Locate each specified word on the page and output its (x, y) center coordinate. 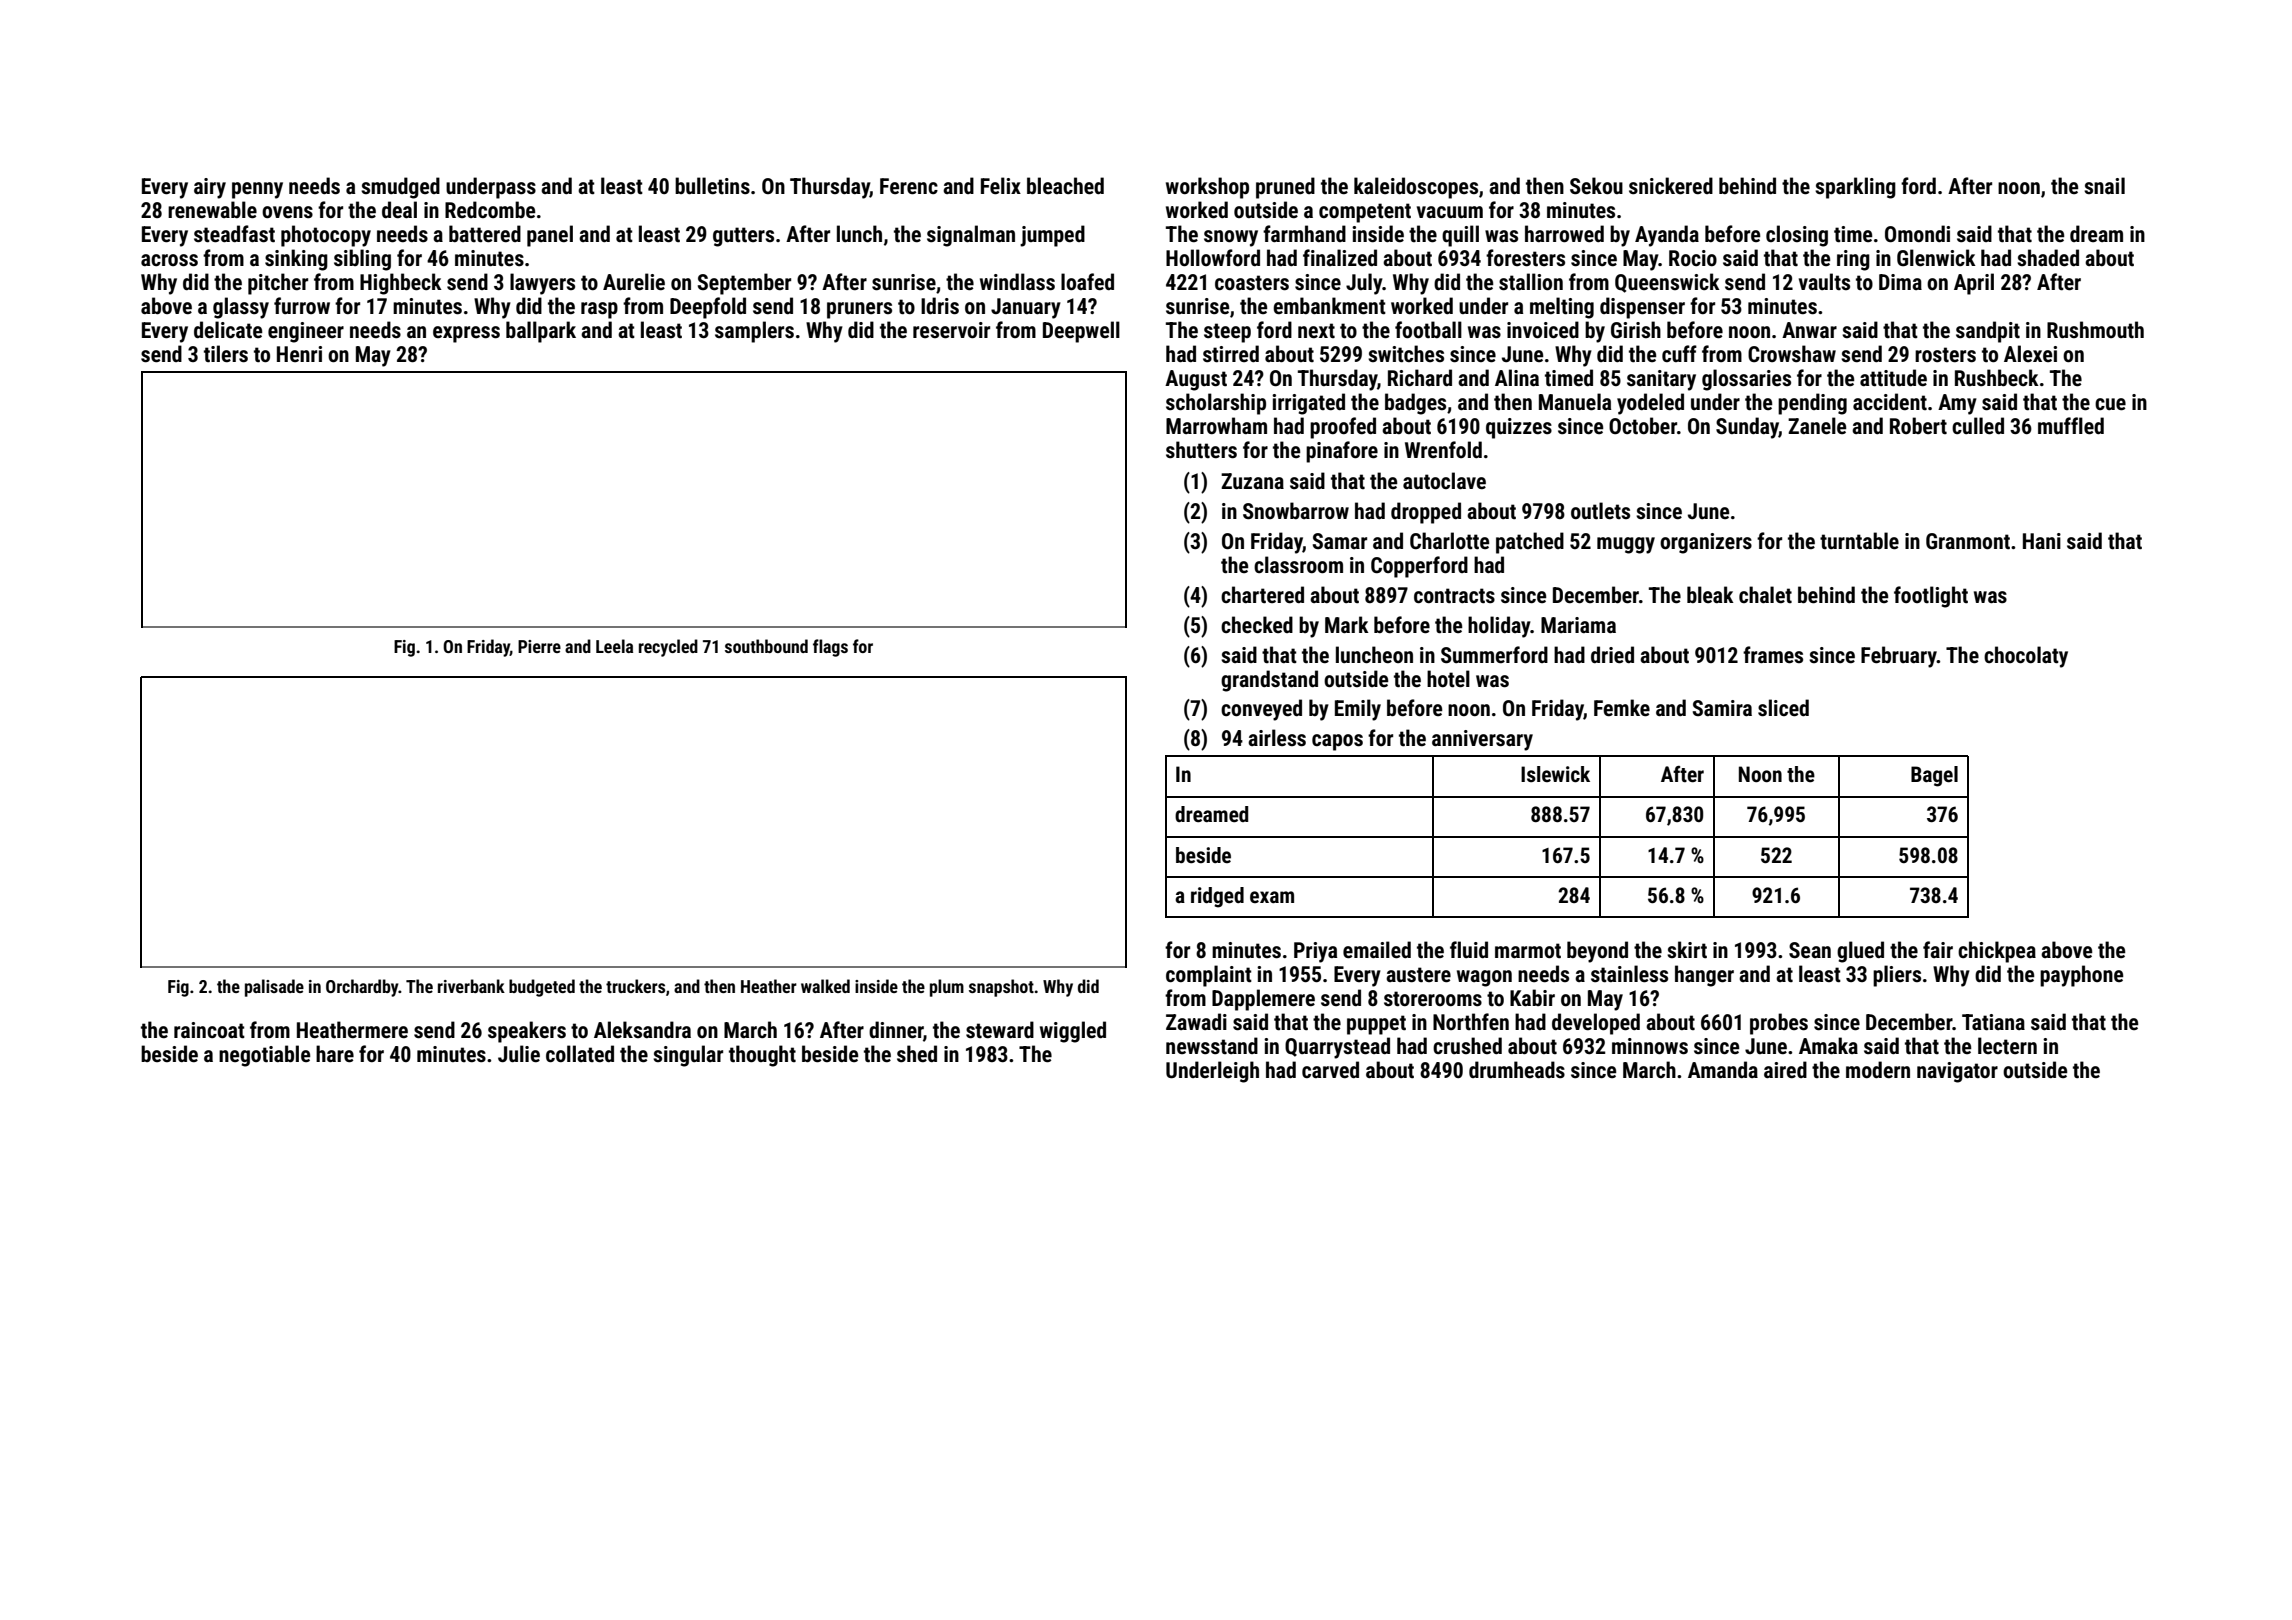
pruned (1285, 188)
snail (2104, 185)
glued (1860, 952)
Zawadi (1196, 1021)
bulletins (712, 186)
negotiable (264, 1056)
